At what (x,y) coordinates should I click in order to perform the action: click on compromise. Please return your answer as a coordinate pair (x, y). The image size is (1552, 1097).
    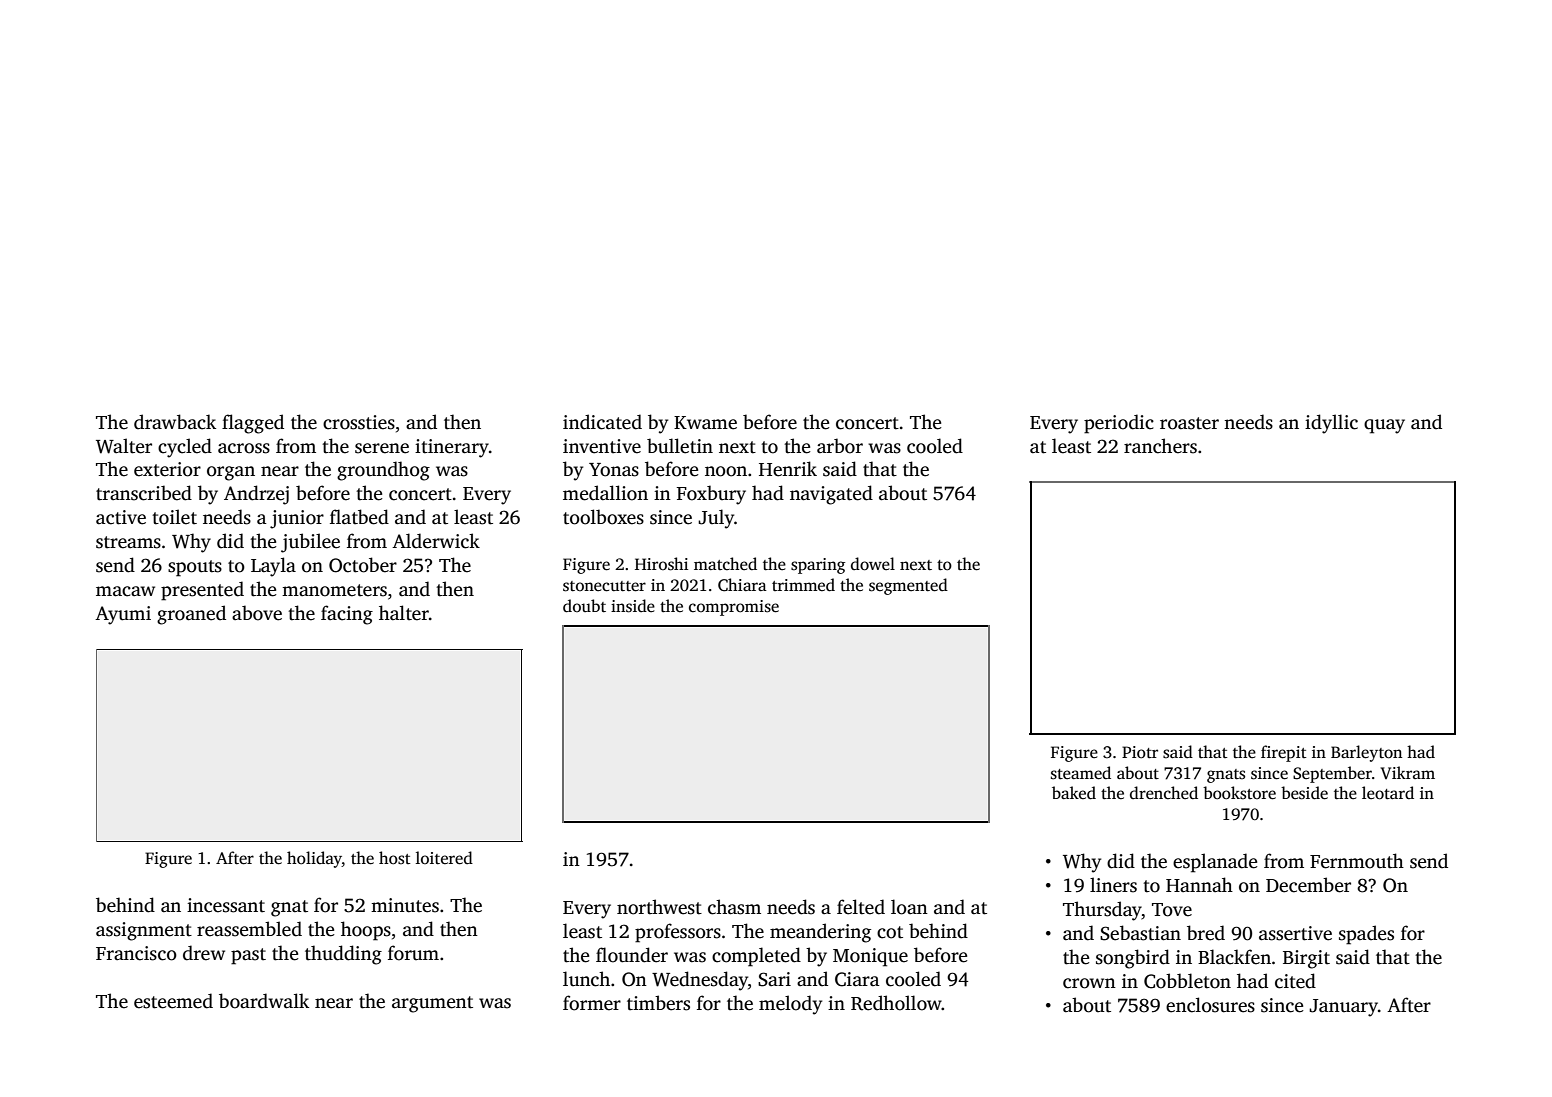
    Looking at the image, I should click on (734, 608).
